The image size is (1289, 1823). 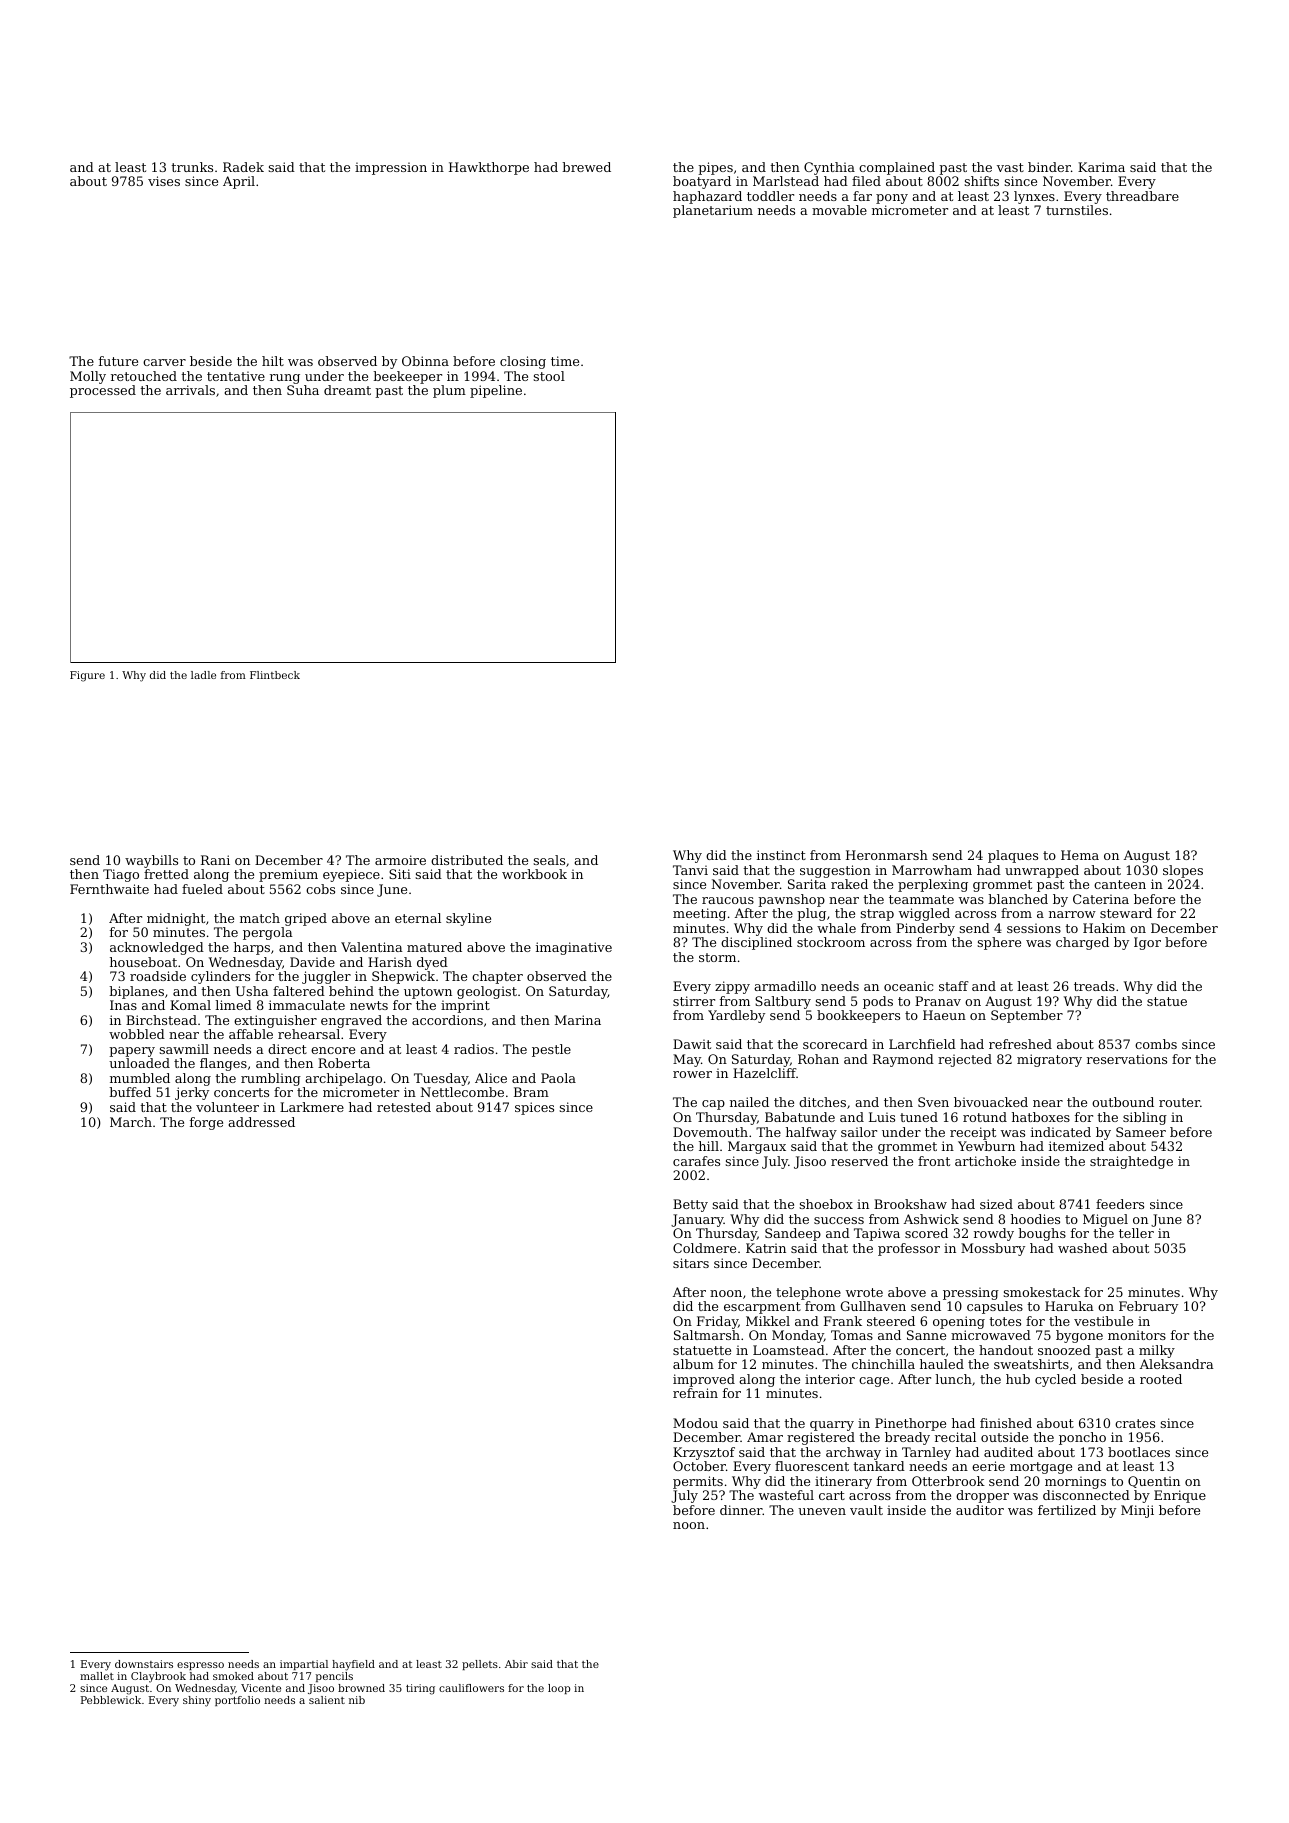 I want to click on Cynthia, so click(x=829, y=168).
